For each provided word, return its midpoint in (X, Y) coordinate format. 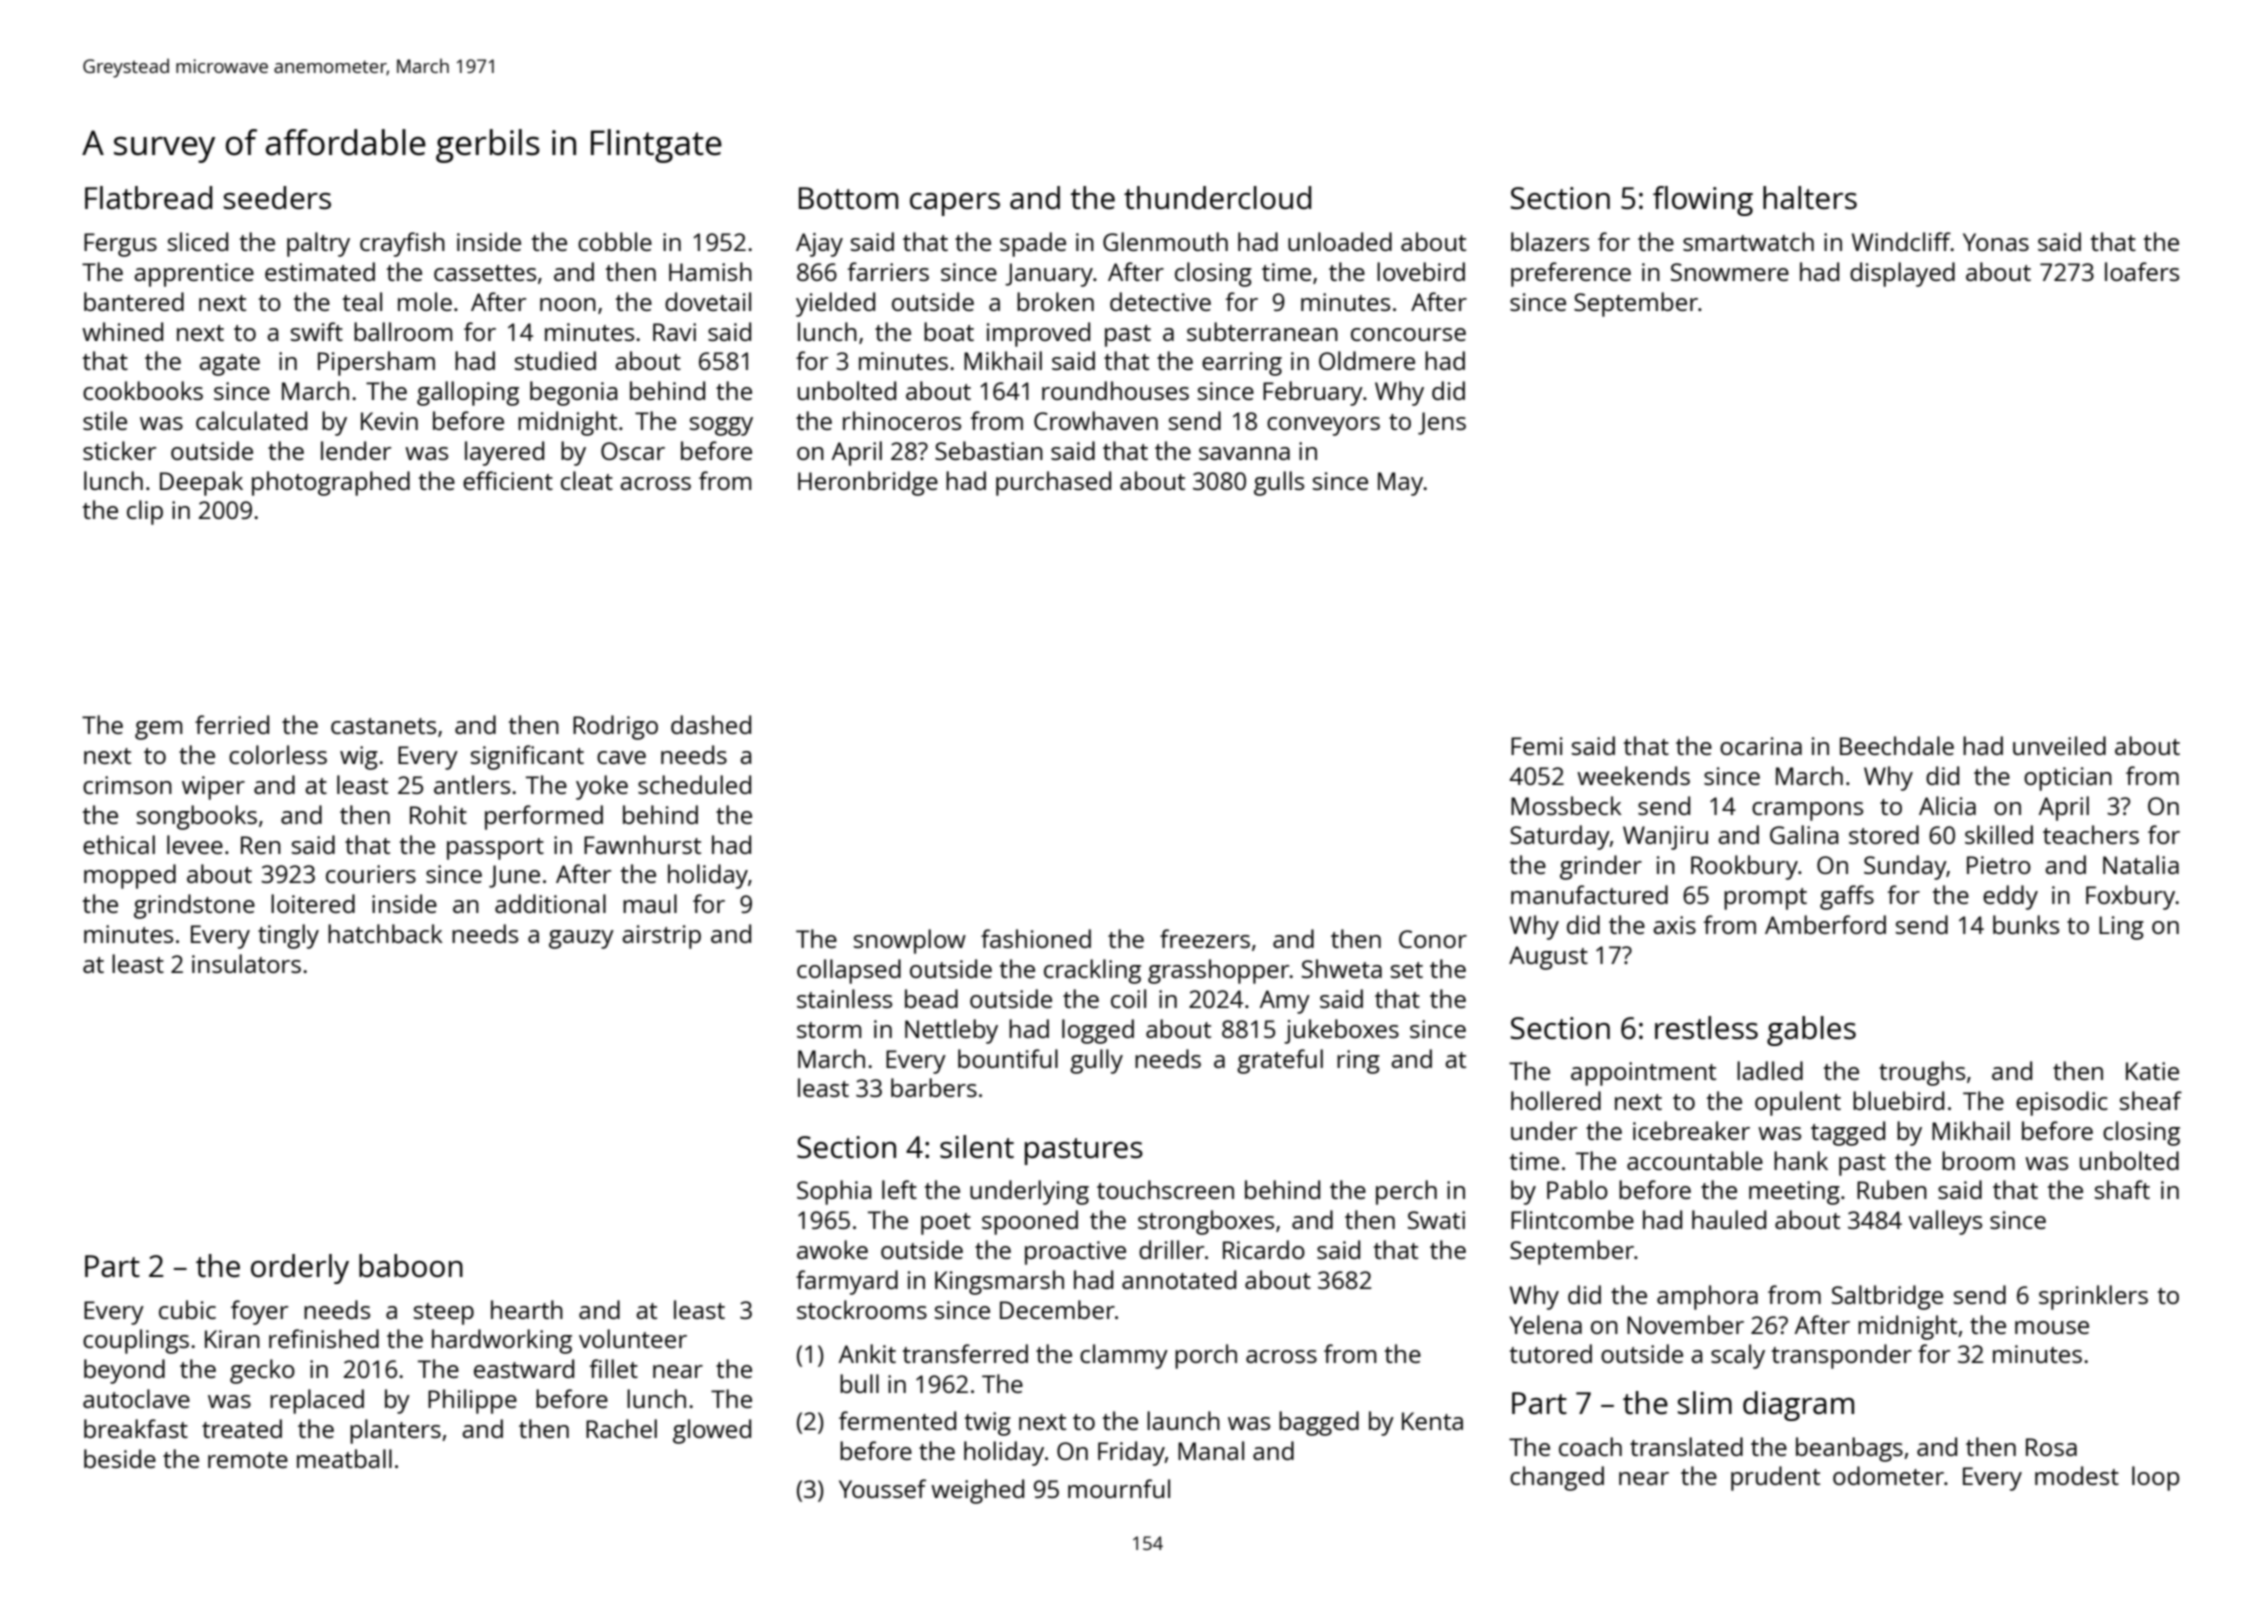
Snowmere (1730, 272)
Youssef (882, 1488)
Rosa (2051, 1447)
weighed (977, 1491)
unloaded (1340, 241)
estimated (320, 271)
